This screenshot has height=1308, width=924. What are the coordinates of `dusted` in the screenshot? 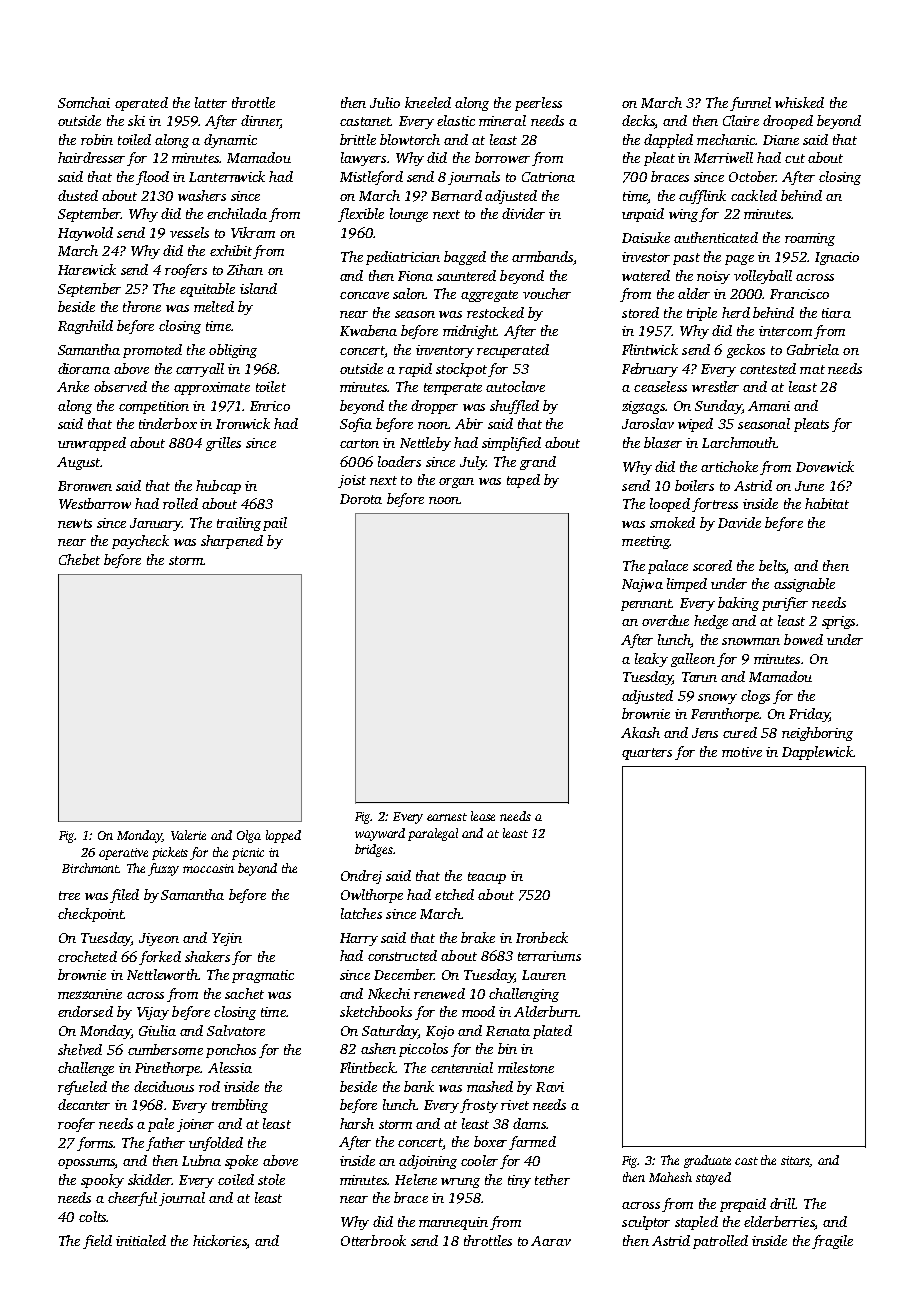 It's located at (78, 195).
